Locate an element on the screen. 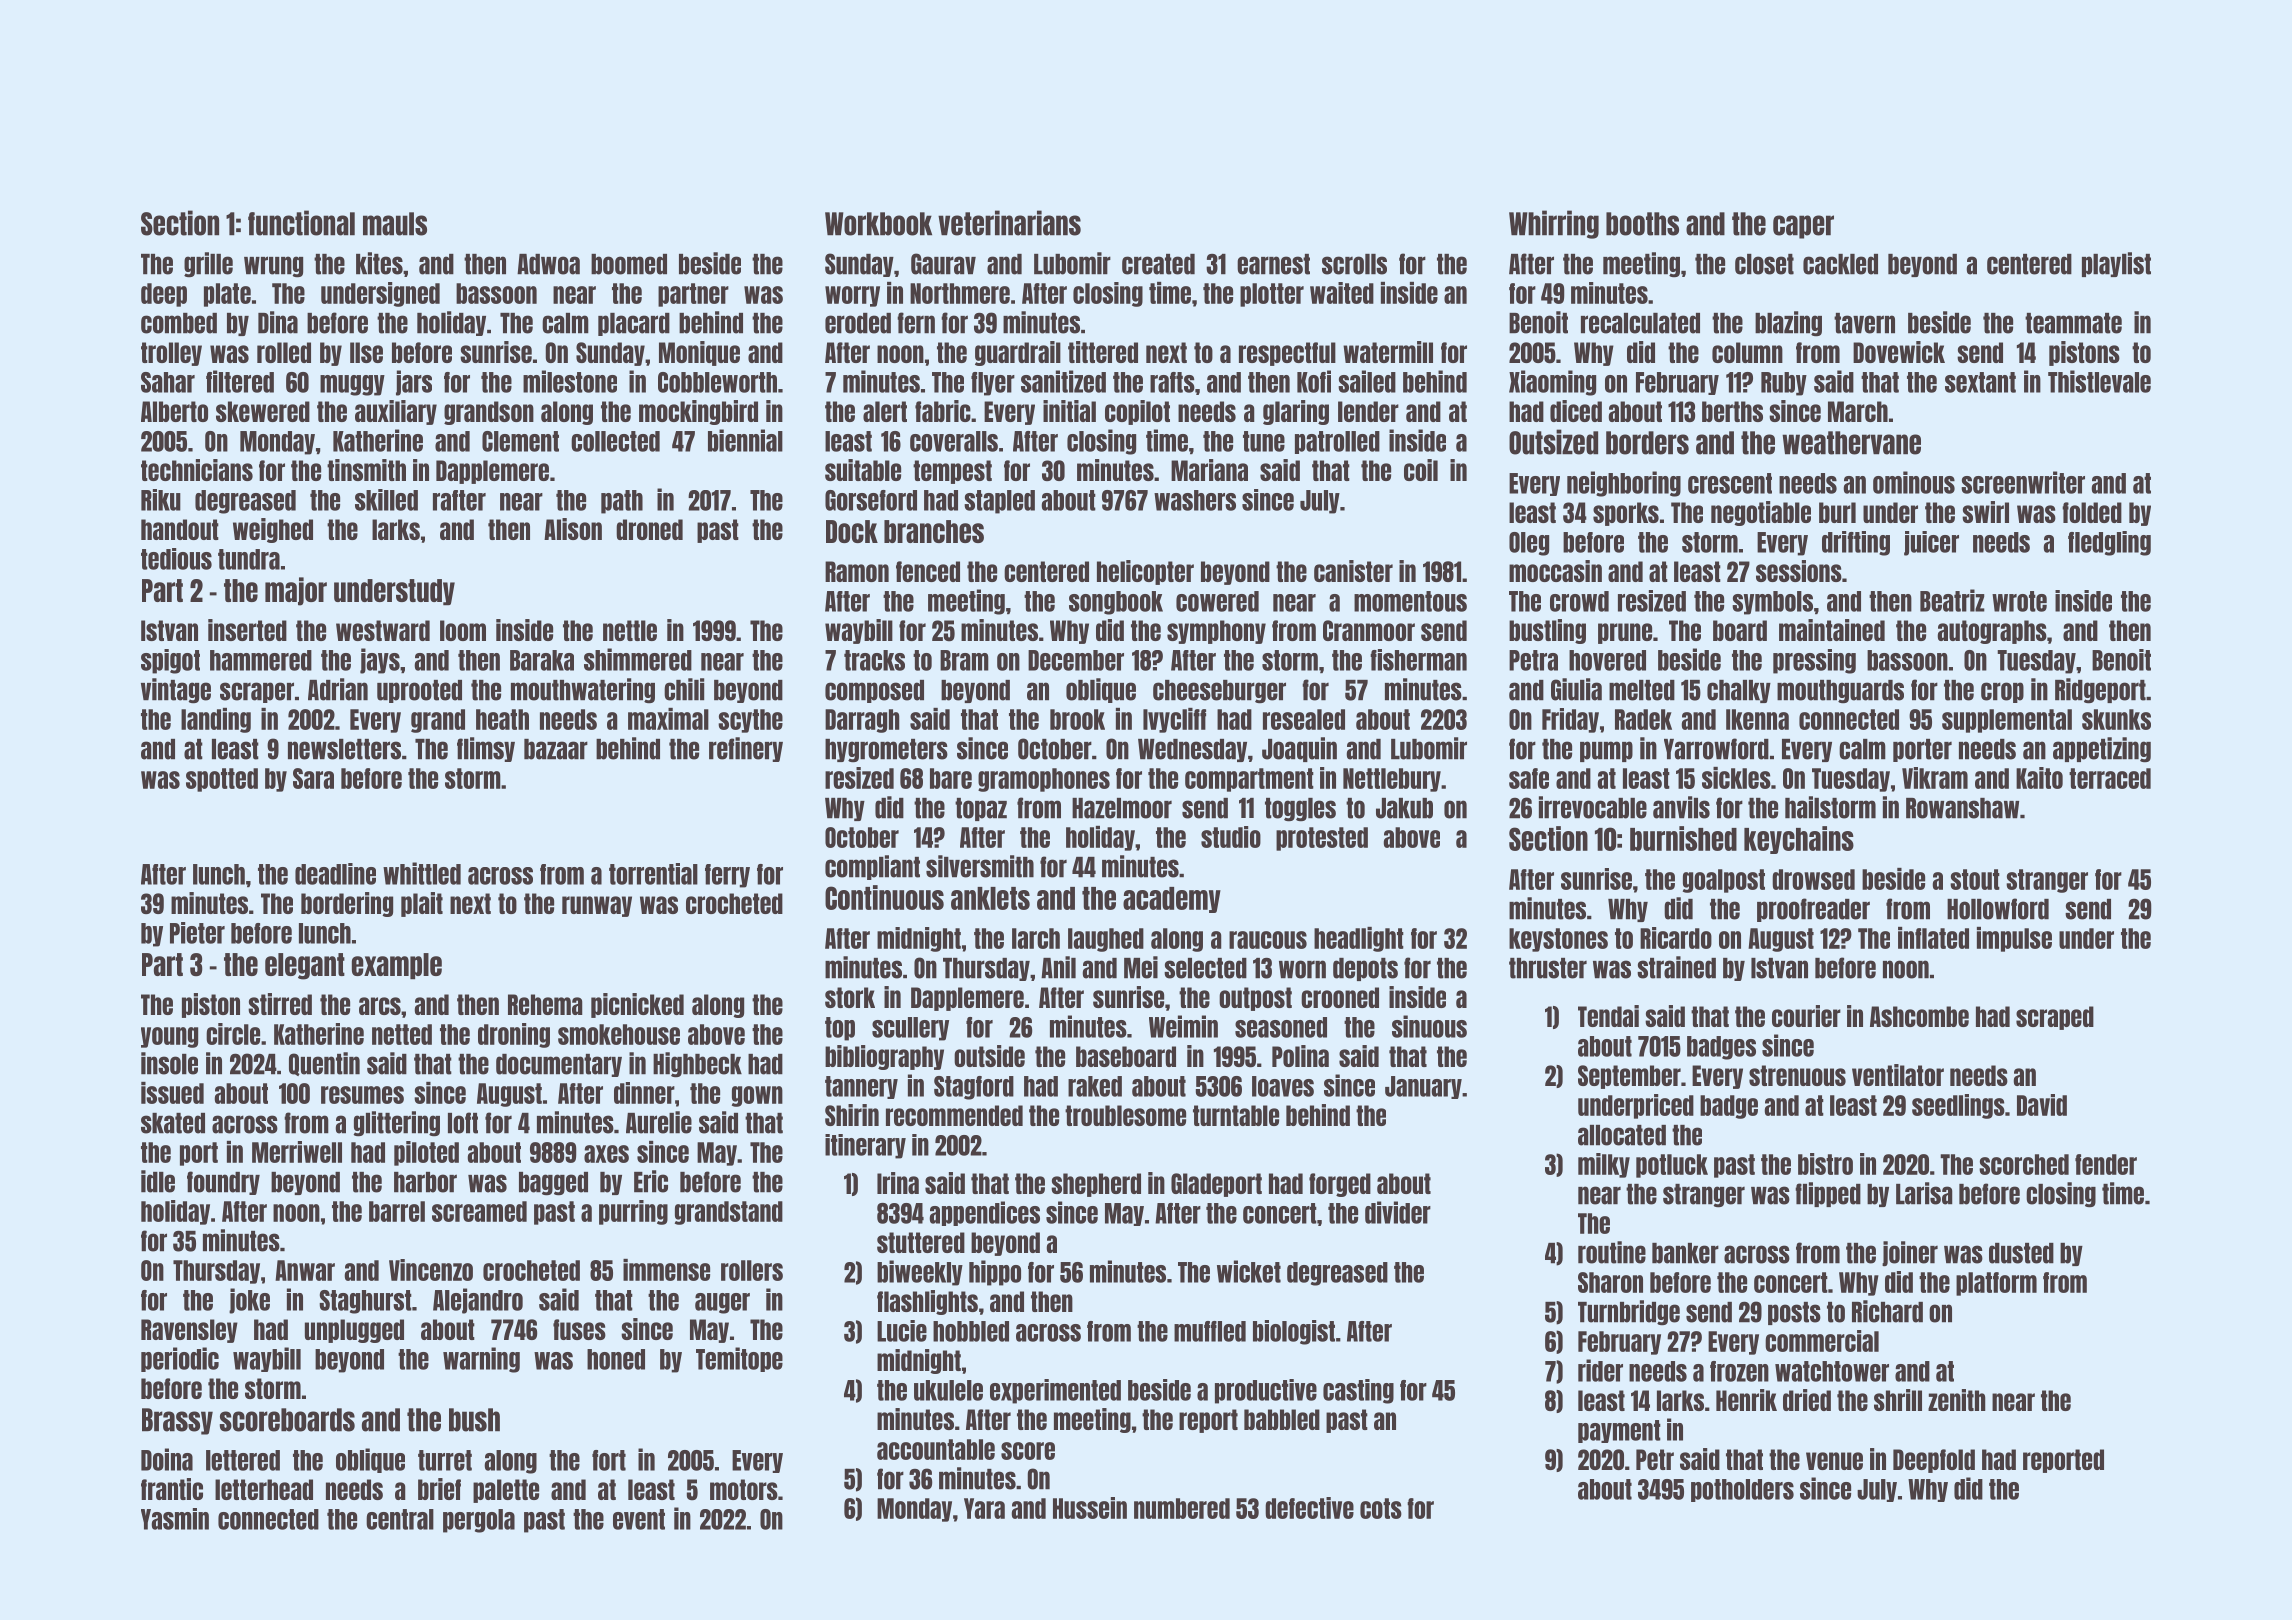 The height and width of the screenshot is (1620, 2292). Yara is located at coordinates (984, 1508).
